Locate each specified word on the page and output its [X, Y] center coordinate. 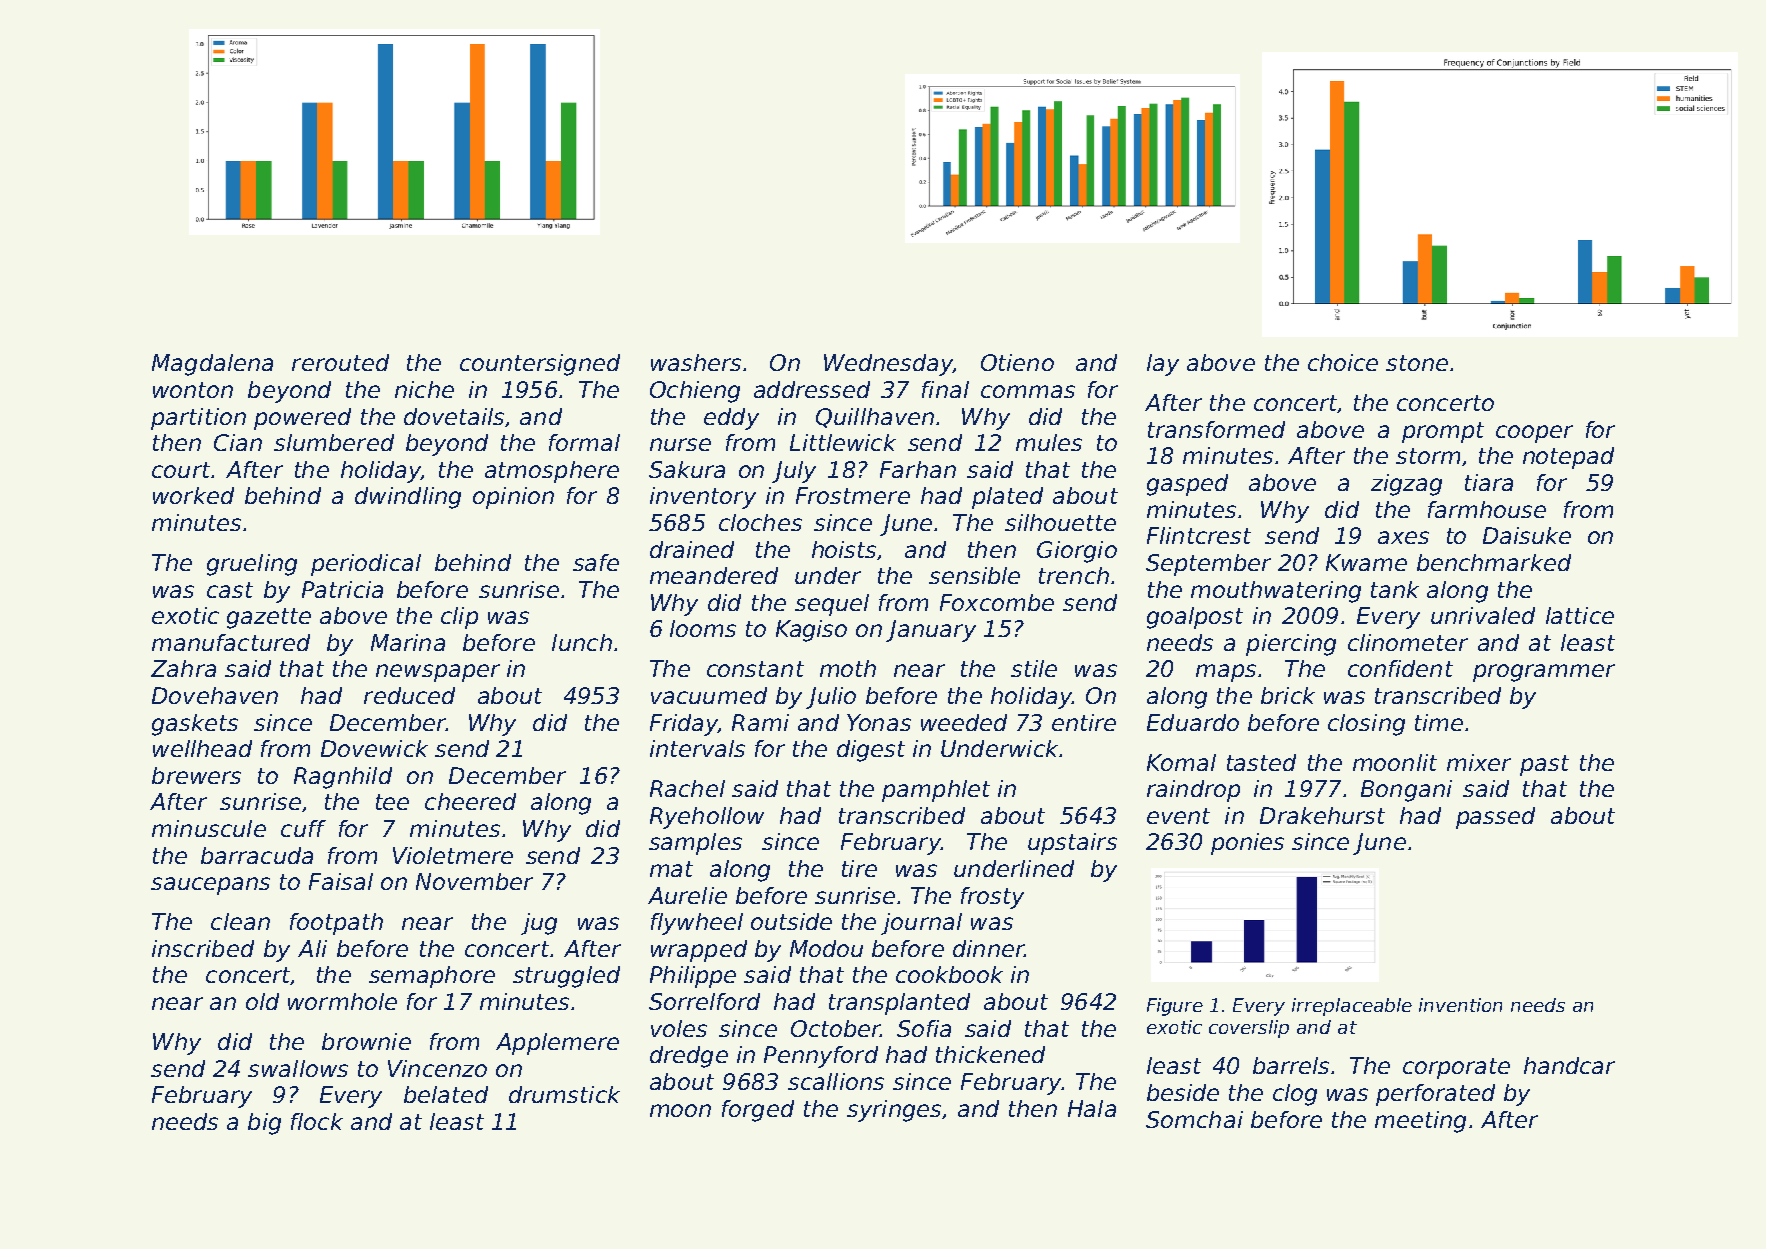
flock [317, 1121]
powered [302, 419]
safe [596, 562]
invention [1460, 1005]
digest [871, 751]
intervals [697, 748]
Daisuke [1527, 535]
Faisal [341, 881]
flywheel [697, 924]
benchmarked [1494, 562]
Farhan [918, 469]
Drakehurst [1322, 815]
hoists [844, 549]
